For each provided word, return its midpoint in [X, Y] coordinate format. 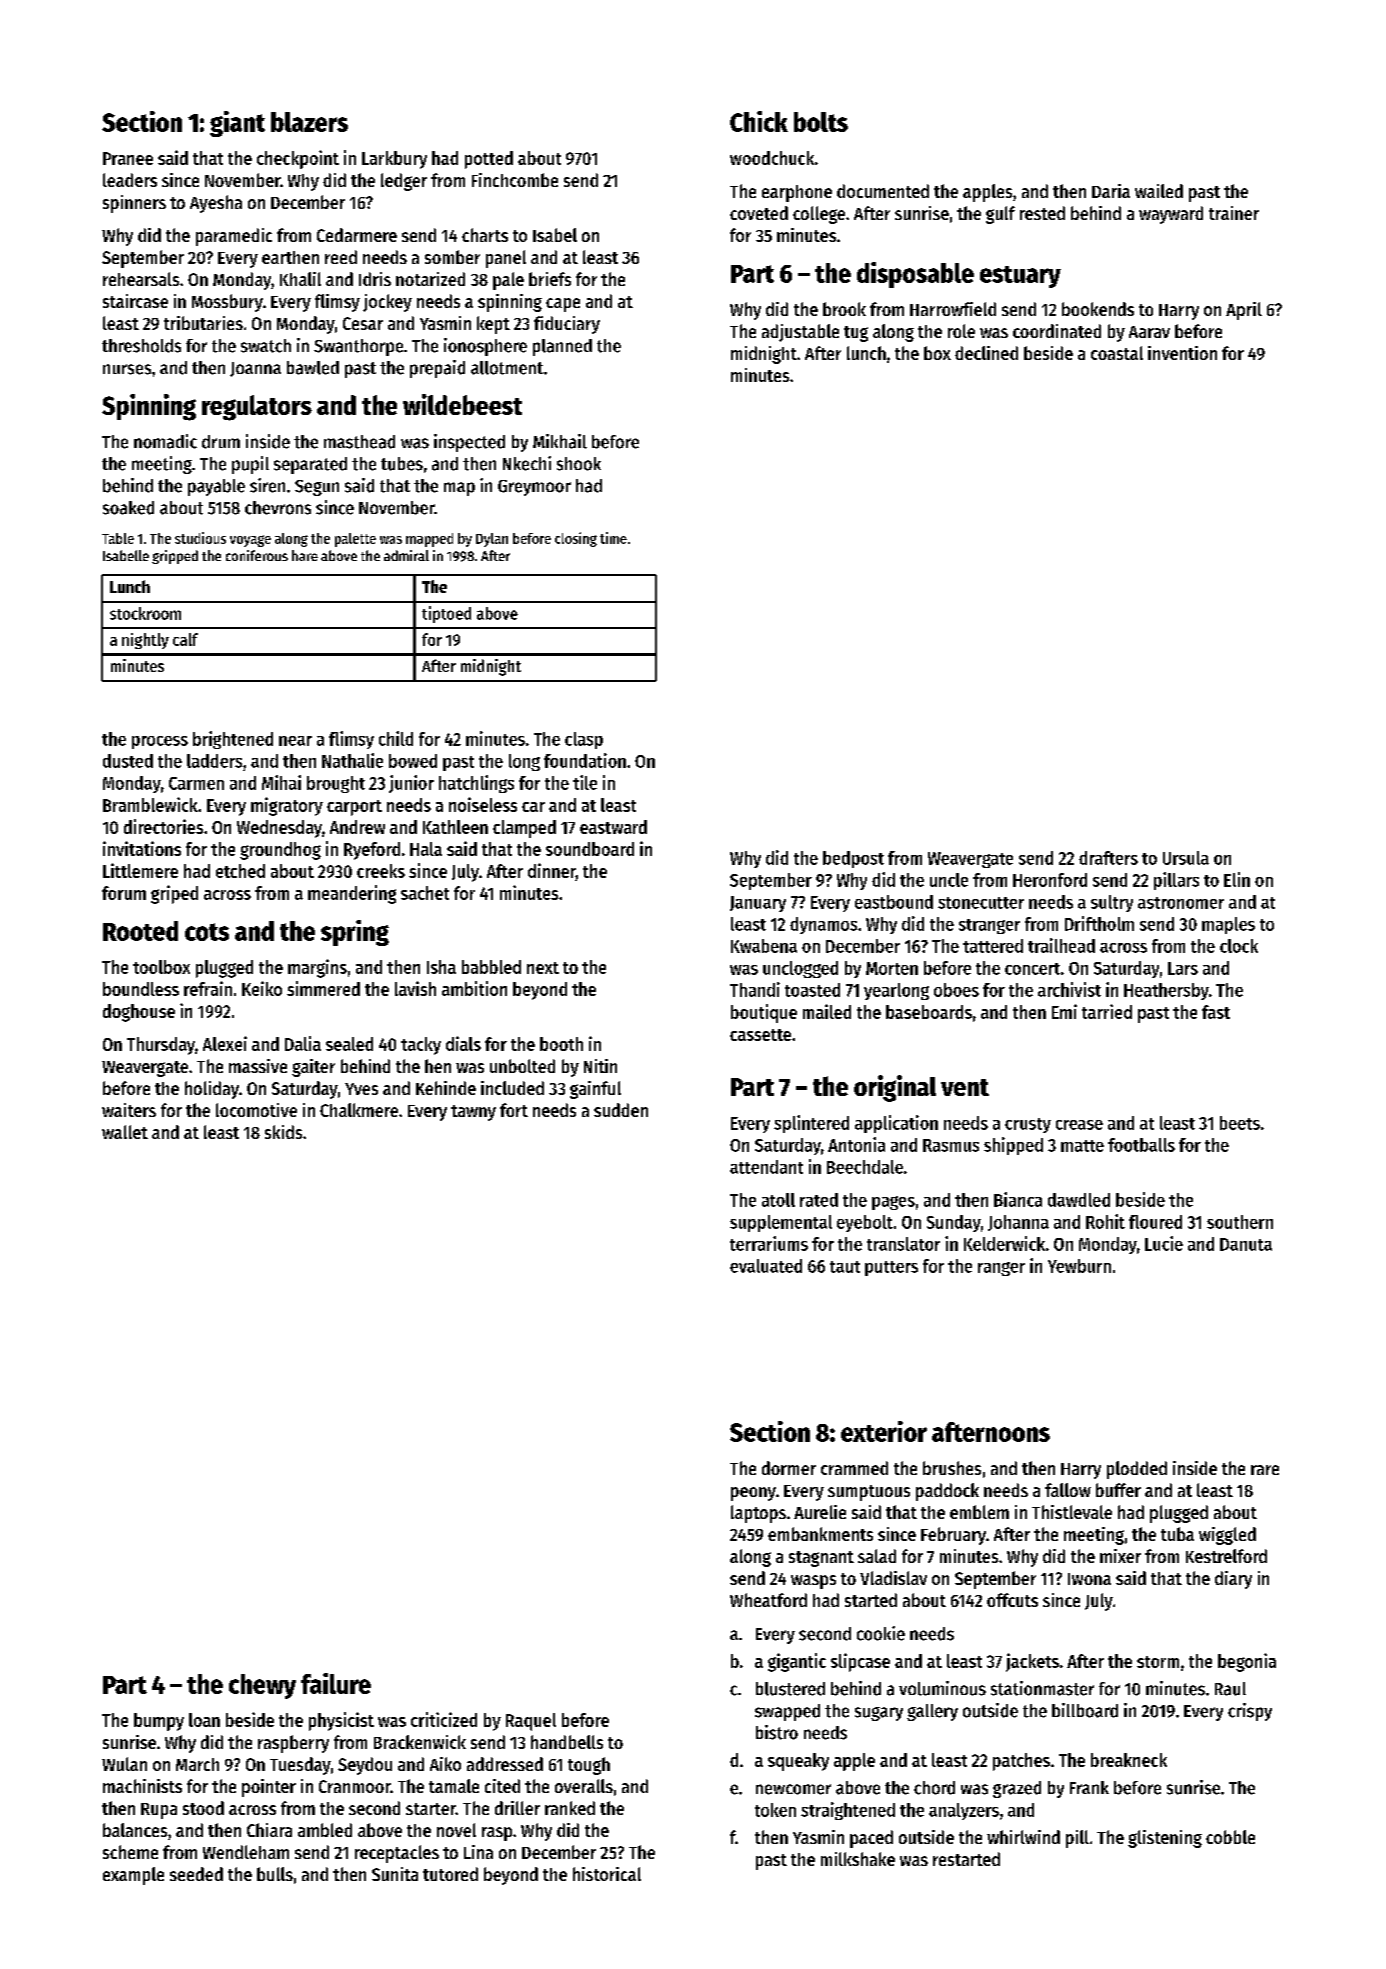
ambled [325, 1830]
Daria [1111, 191]
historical [607, 1874]
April [1244, 311]
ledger [404, 182]
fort [514, 1110]
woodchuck [772, 158]
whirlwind [1023, 1837]
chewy [262, 1686]
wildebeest [462, 404]
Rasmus [951, 1145]
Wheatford [768, 1600]
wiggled [1227, 1536]
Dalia [303, 1043]
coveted [759, 213]
